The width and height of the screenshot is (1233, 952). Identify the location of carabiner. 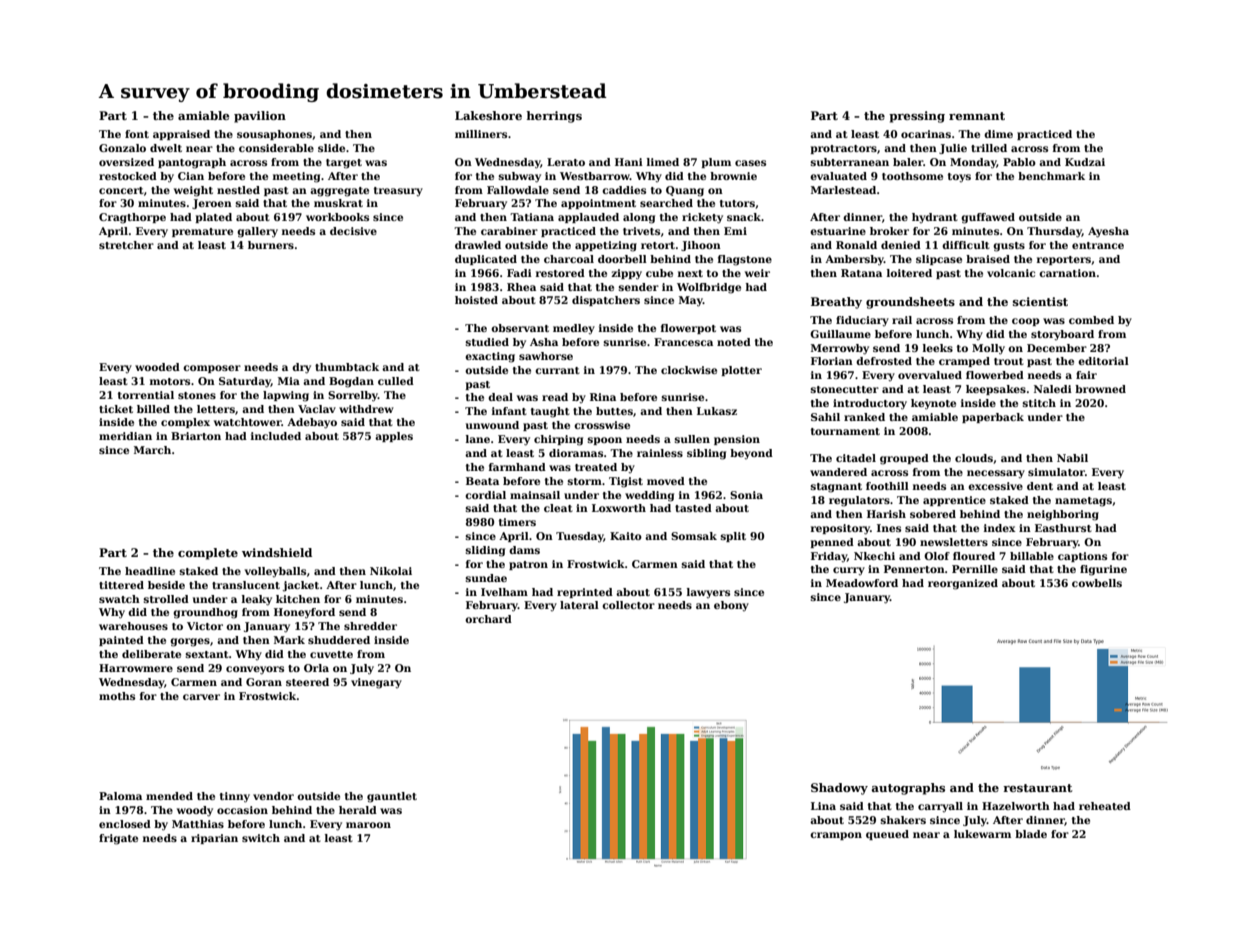
(509, 231).
